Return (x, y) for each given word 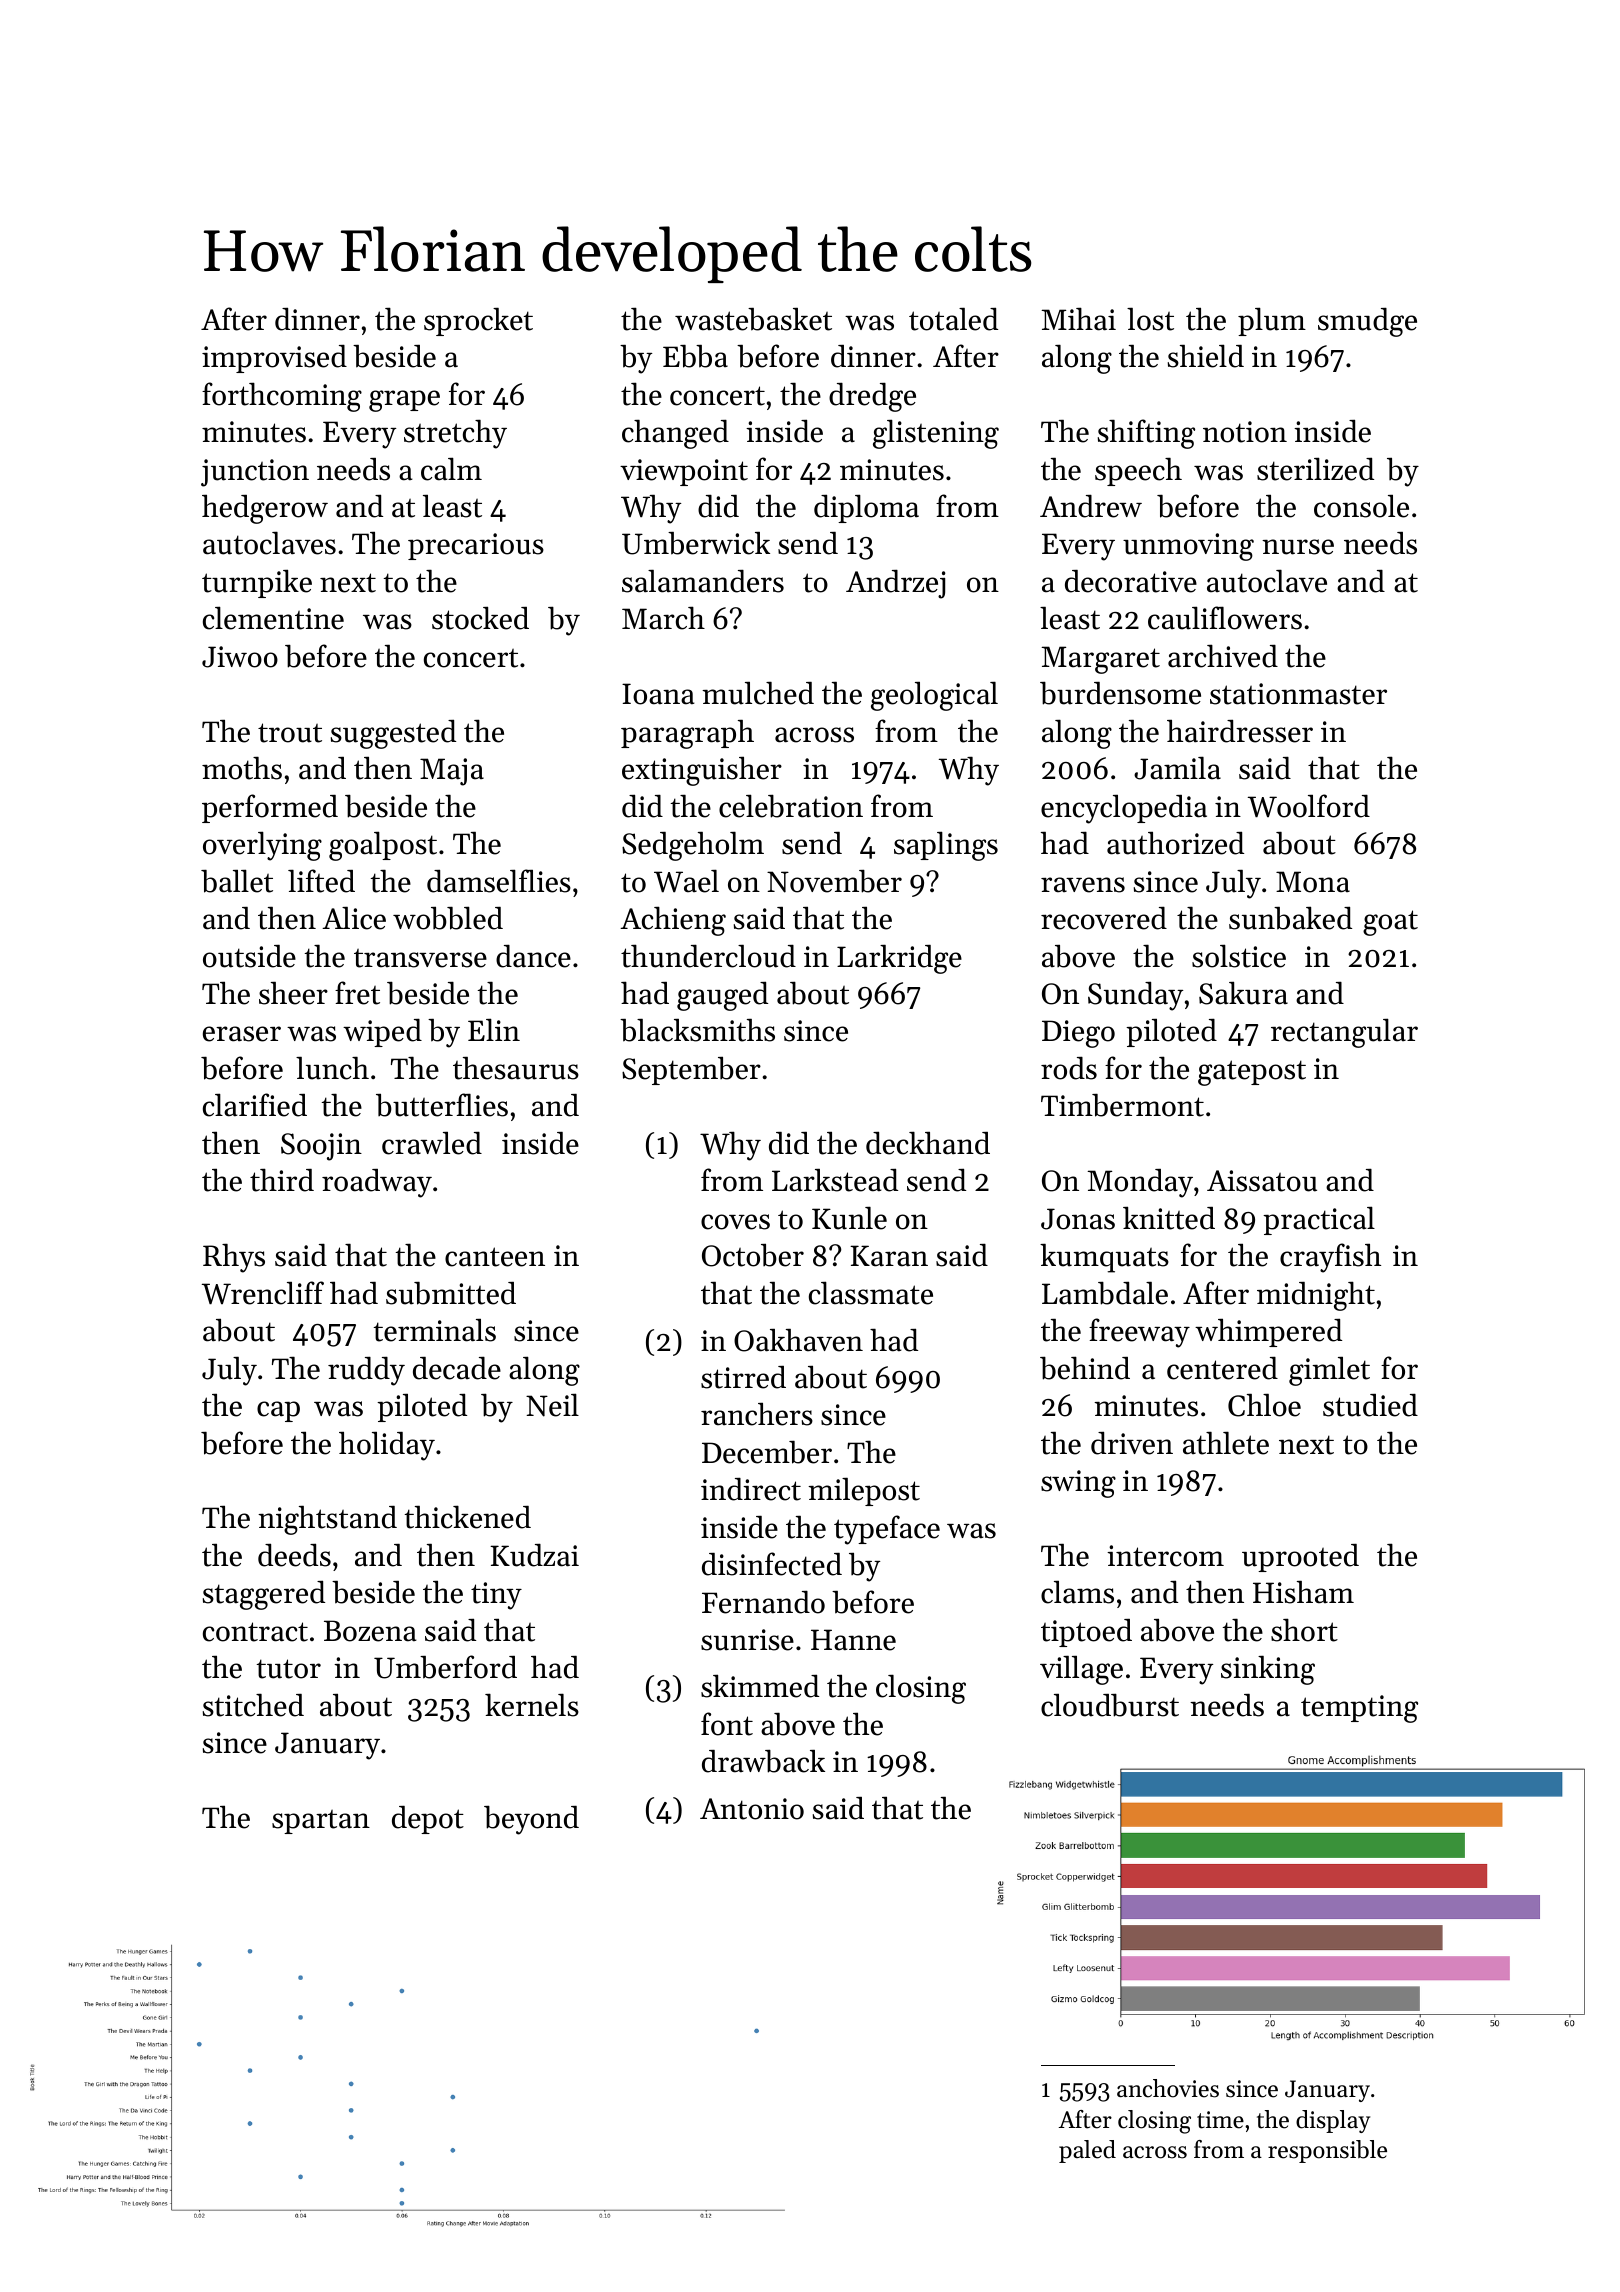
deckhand (928, 1143)
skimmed (760, 1686)
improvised (274, 359)
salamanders (703, 581)
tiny (496, 1596)
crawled (432, 1143)
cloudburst (1110, 1705)
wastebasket (753, 319)
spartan (321, 1822)
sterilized (1315, 469)
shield (1206, 356)
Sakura (1243, 993)
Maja (452, 772)
